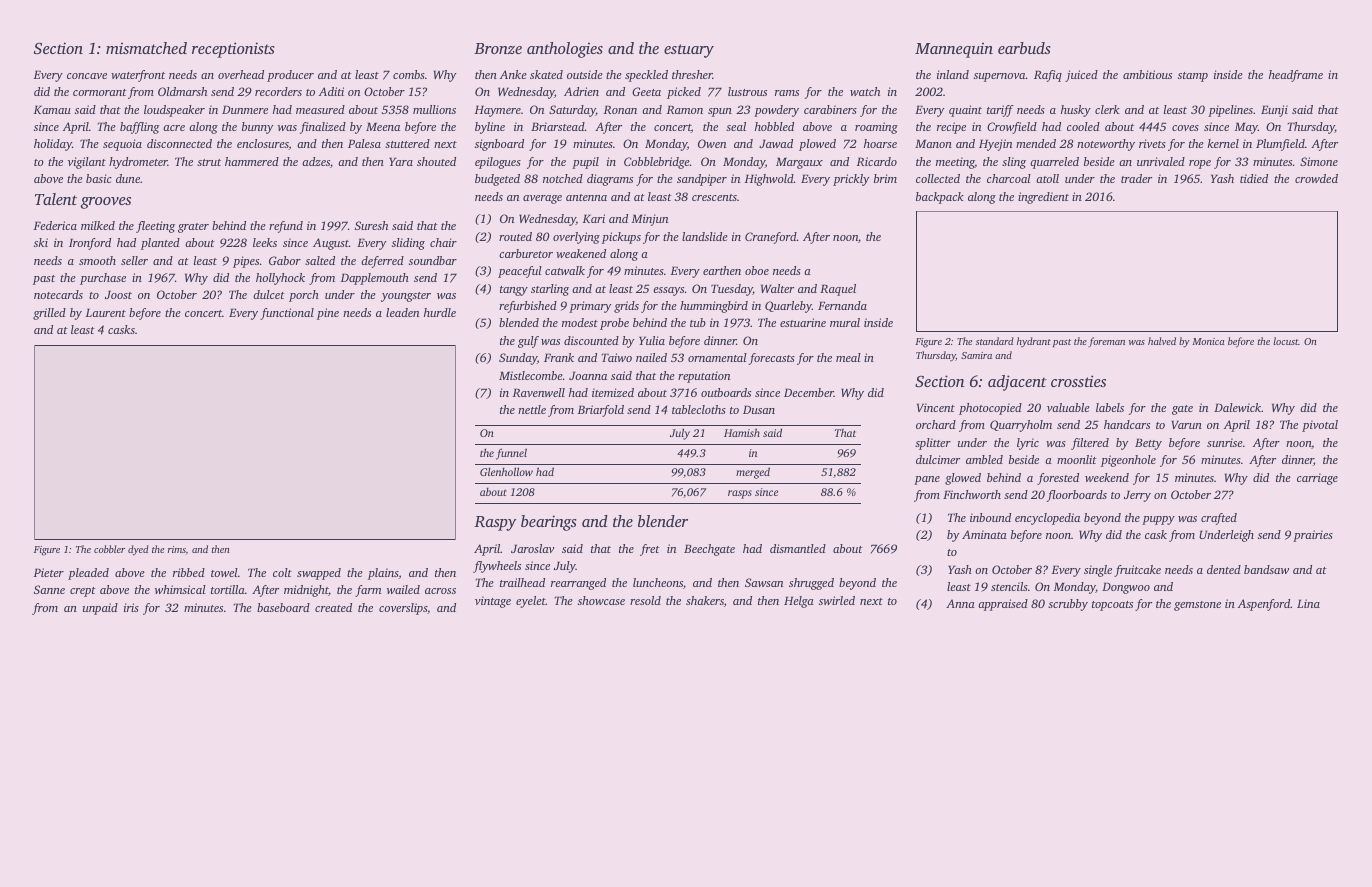 The width and height of the image is (1372, 887). I want to click on measured, so click(320, 109).
